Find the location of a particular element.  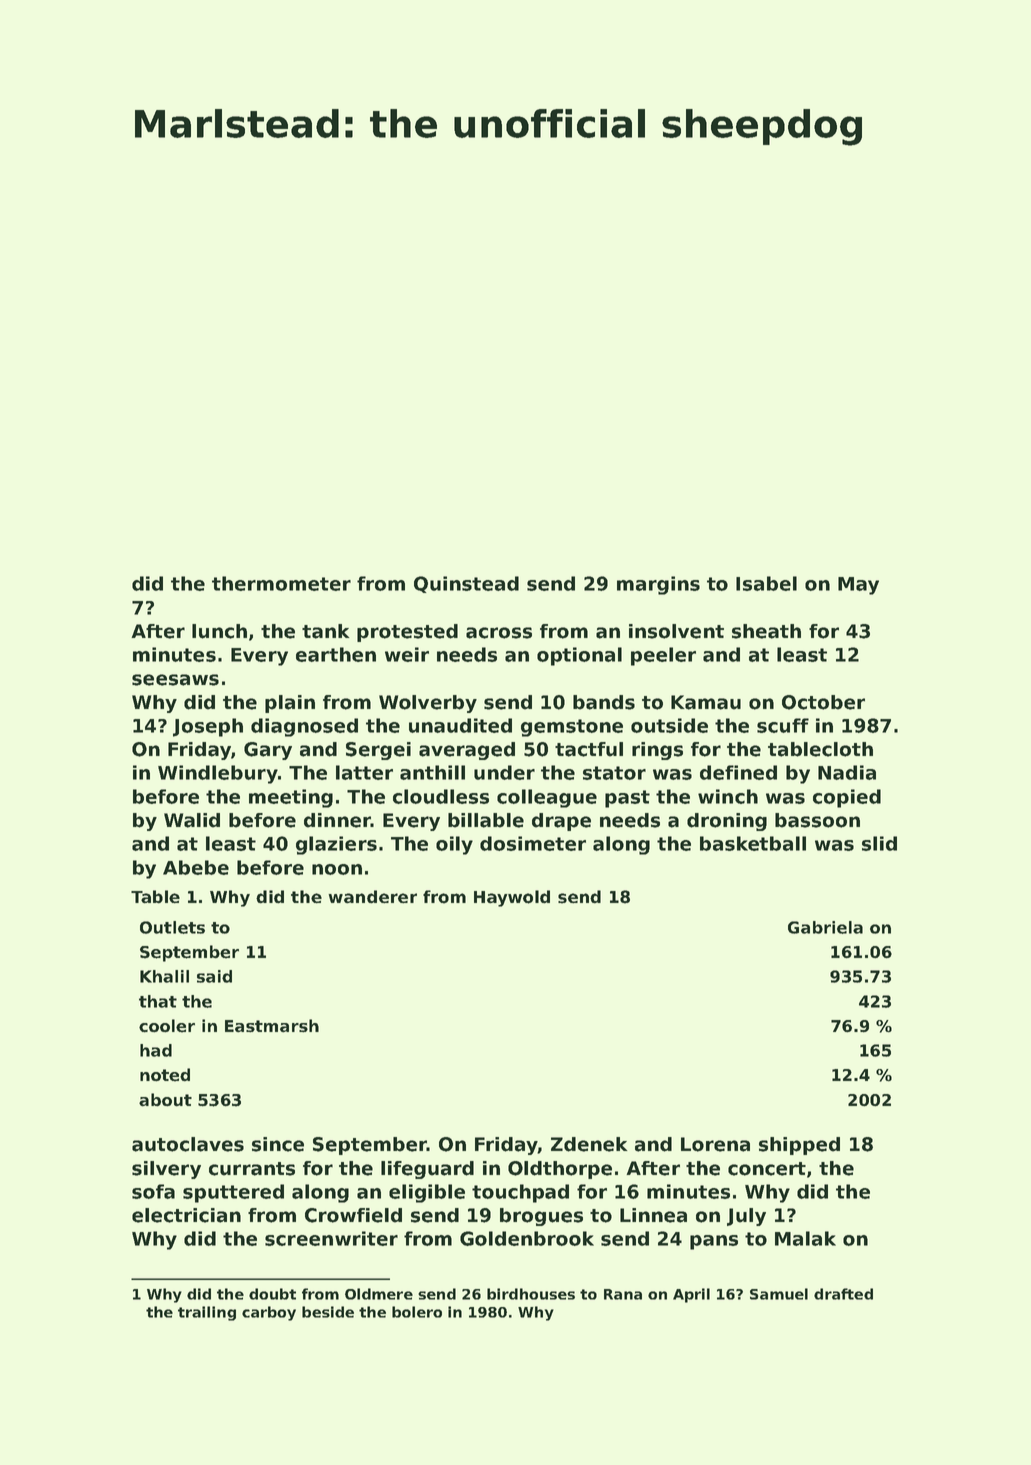

May is located at coordinates (858, 586).
